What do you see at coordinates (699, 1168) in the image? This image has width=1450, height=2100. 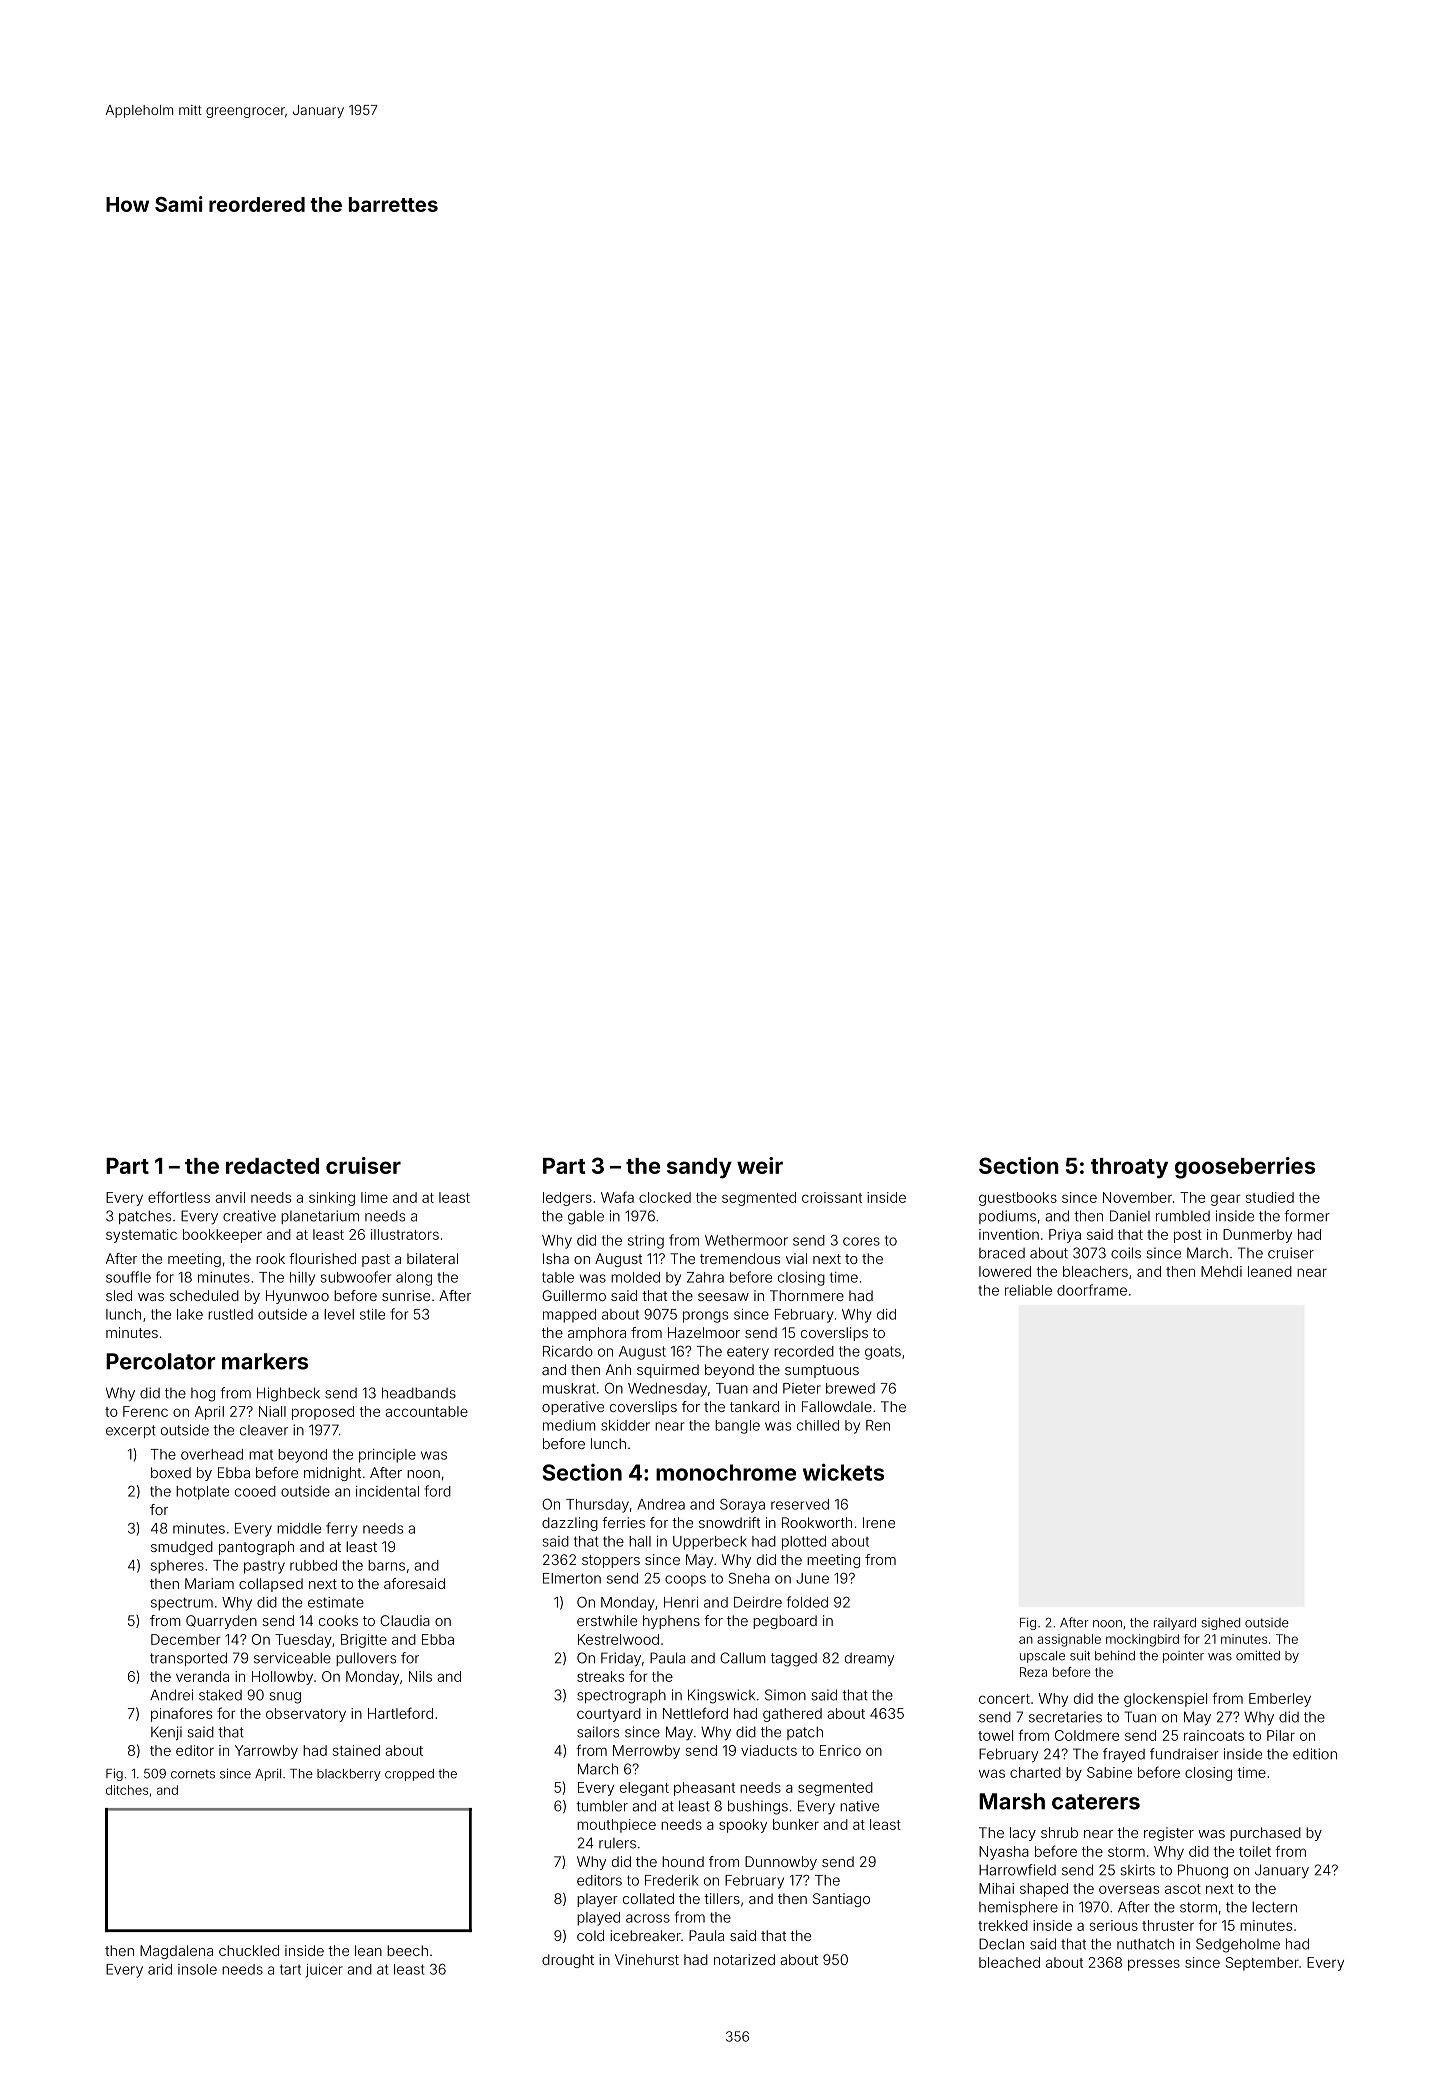 I see `sandy` at bounding box center [699, 1168].
